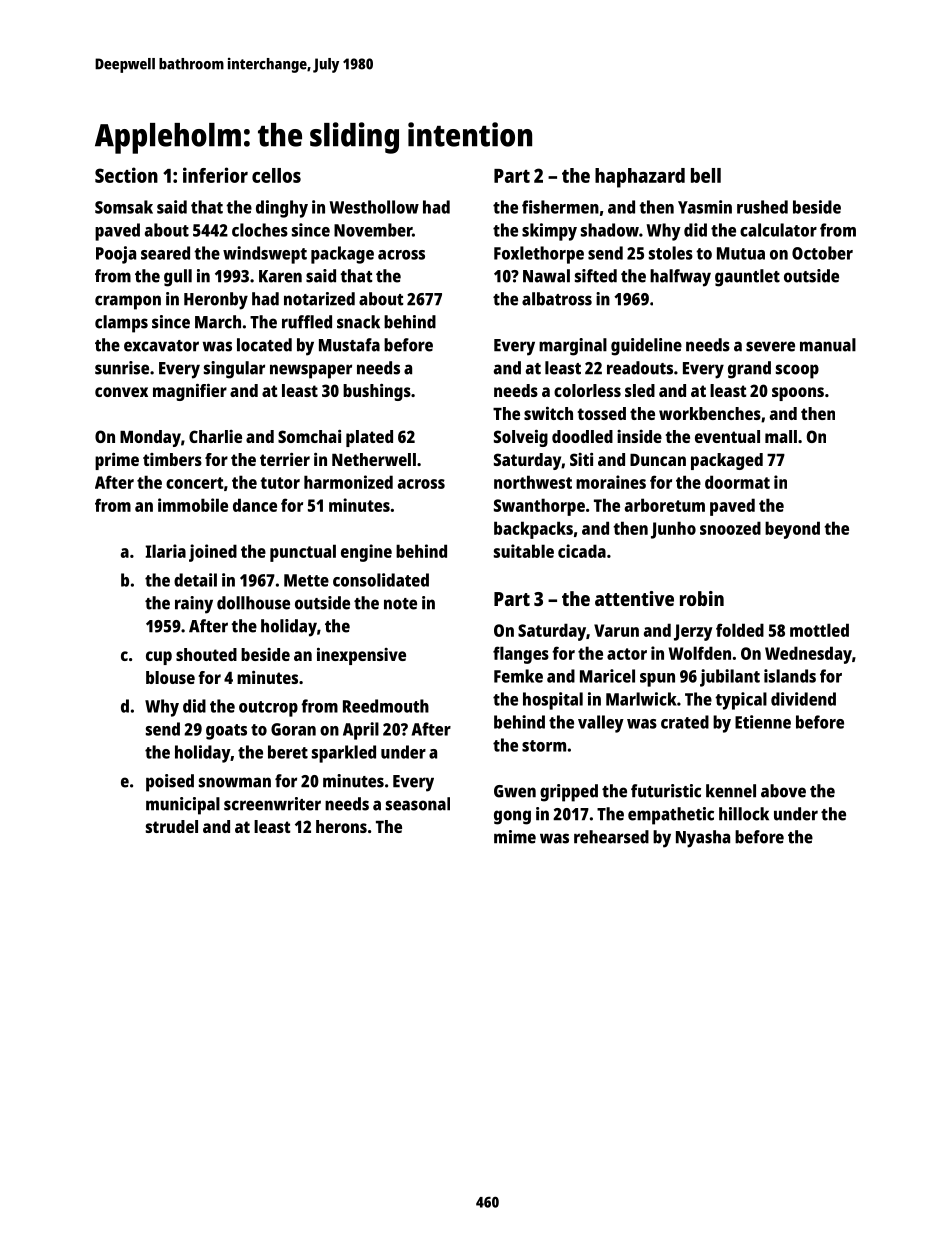 The image size is (952, 1233). What do you see at coordinates (544, 746) in the image?
I see `storm` at bounding box center [544, 746].
